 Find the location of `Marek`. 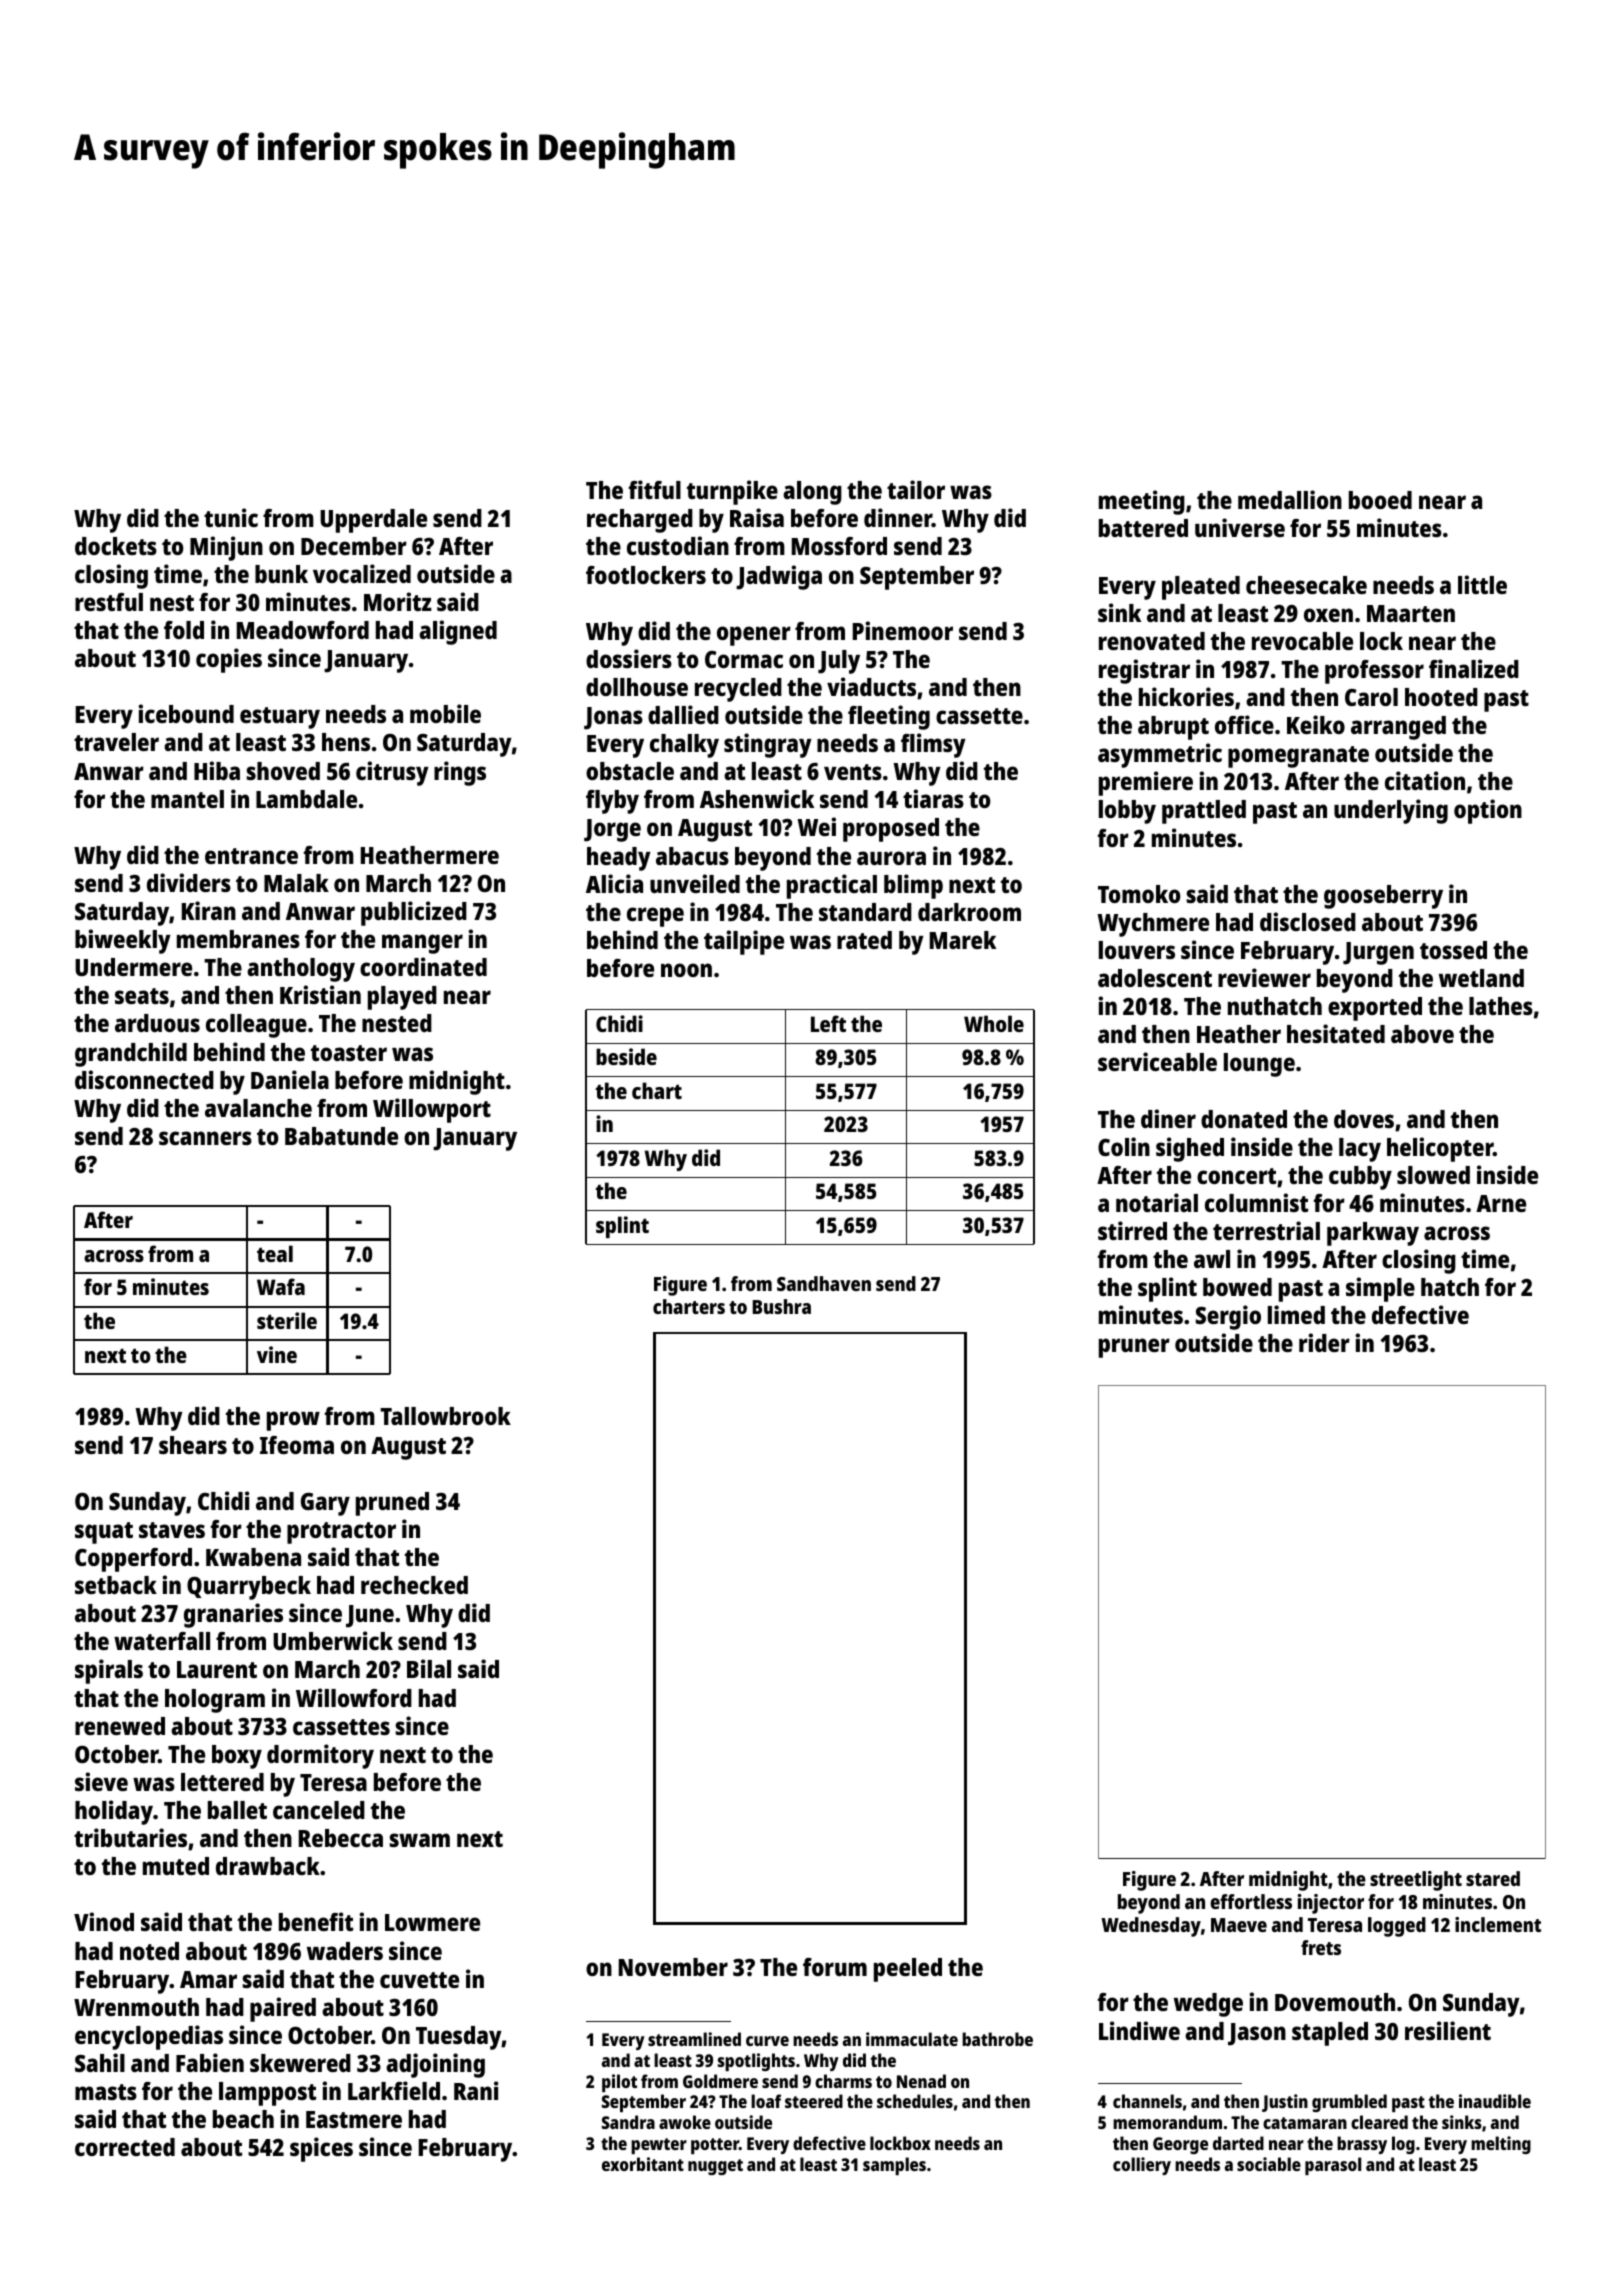

Marek is located at coordinates (963, 940).
